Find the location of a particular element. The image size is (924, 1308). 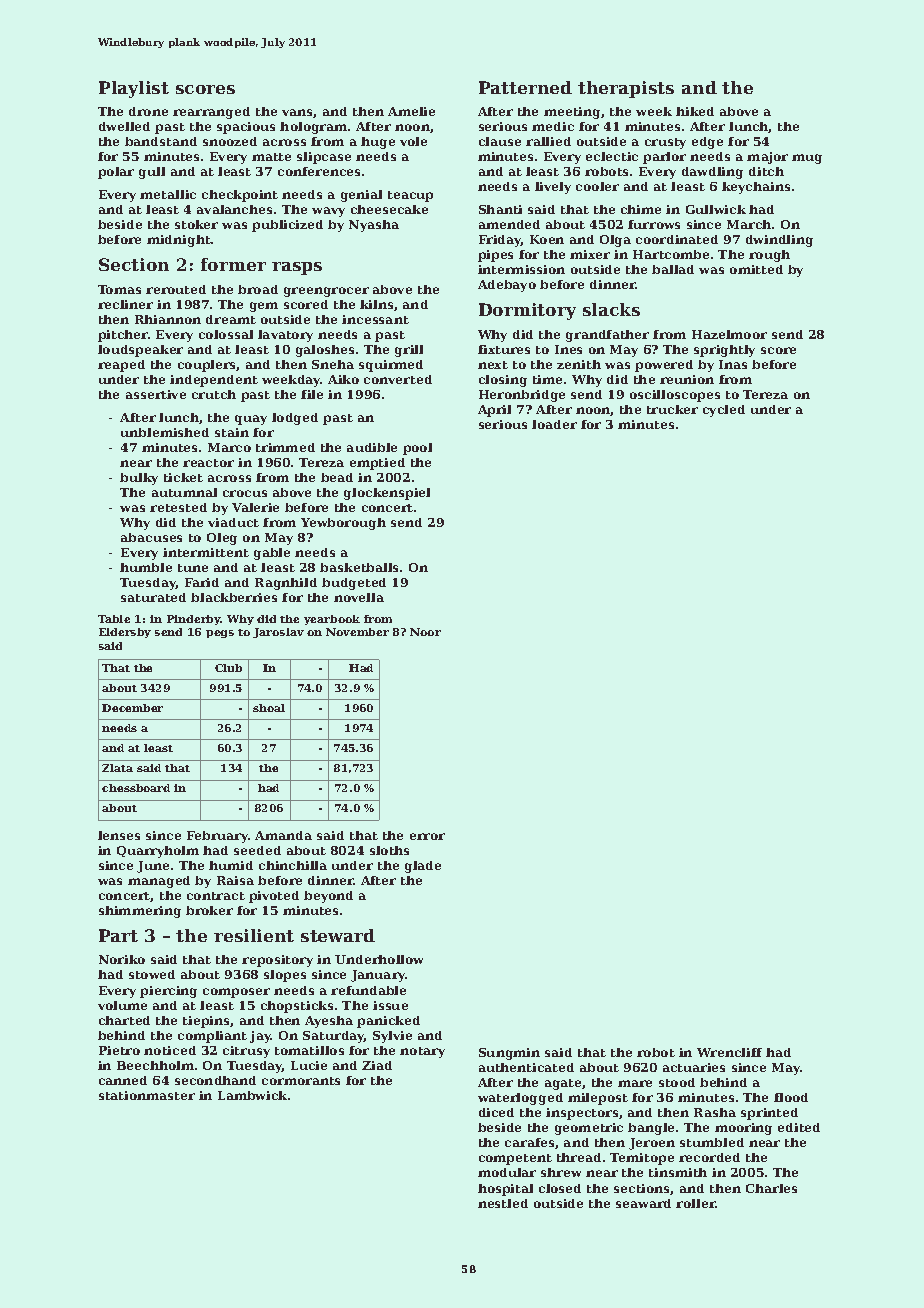

stationmaster is located at coordinates (147, 1095).
